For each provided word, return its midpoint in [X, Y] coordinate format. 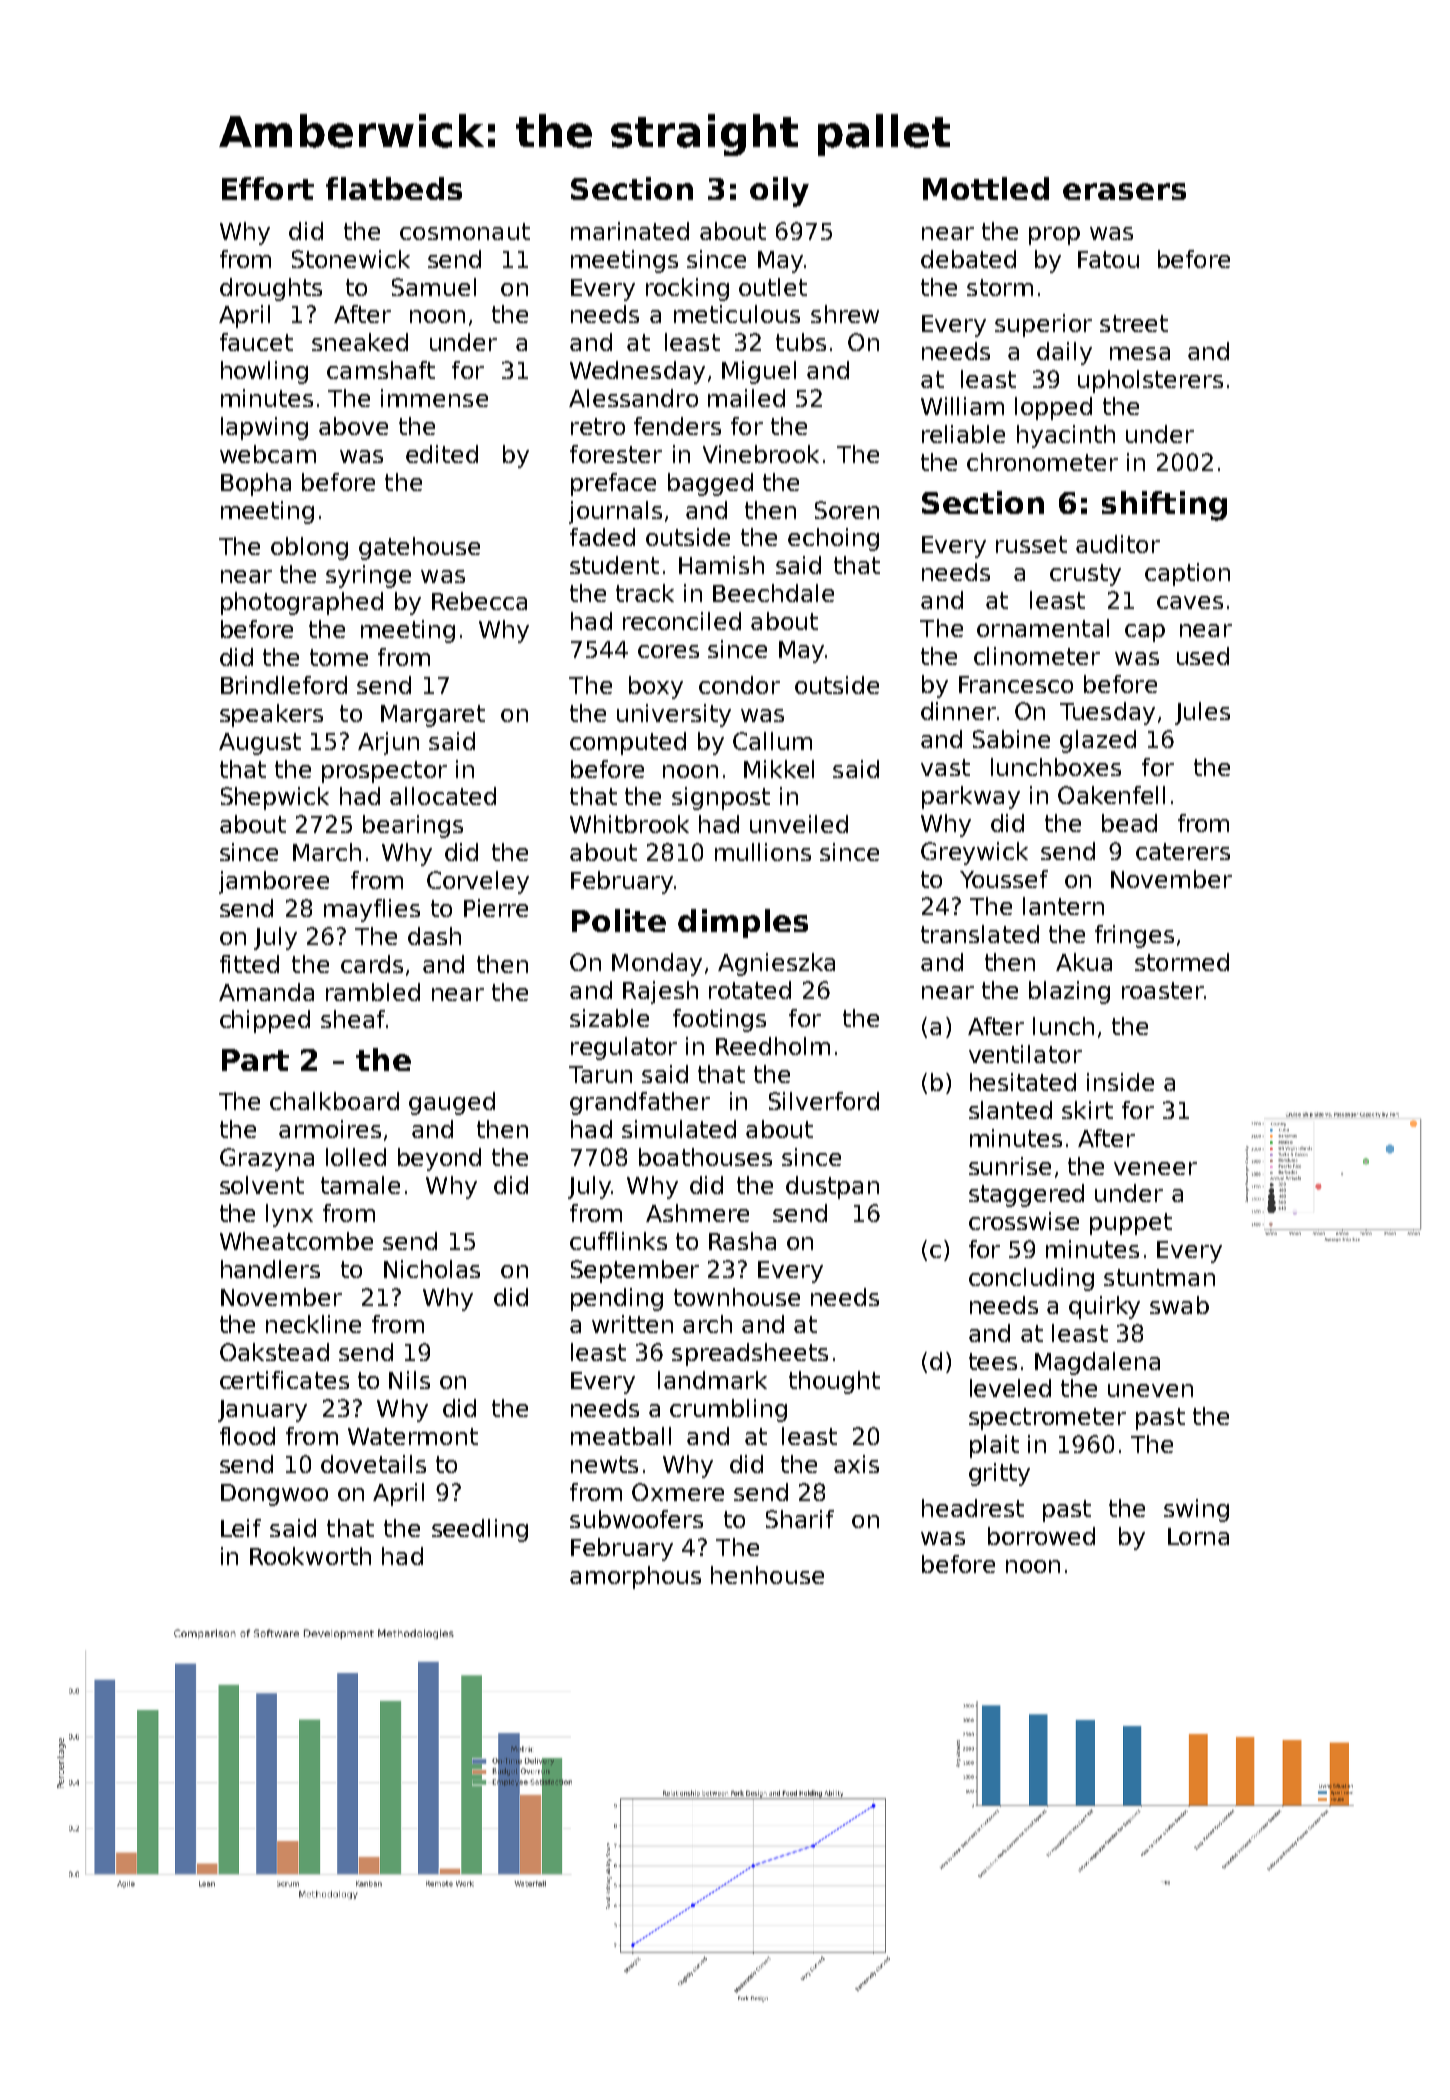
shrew [845, 314]
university [674, 715]
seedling [480, 1530]
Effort [268, 188]
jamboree [274, 882]
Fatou [1108, 259]
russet [1031, 544]
